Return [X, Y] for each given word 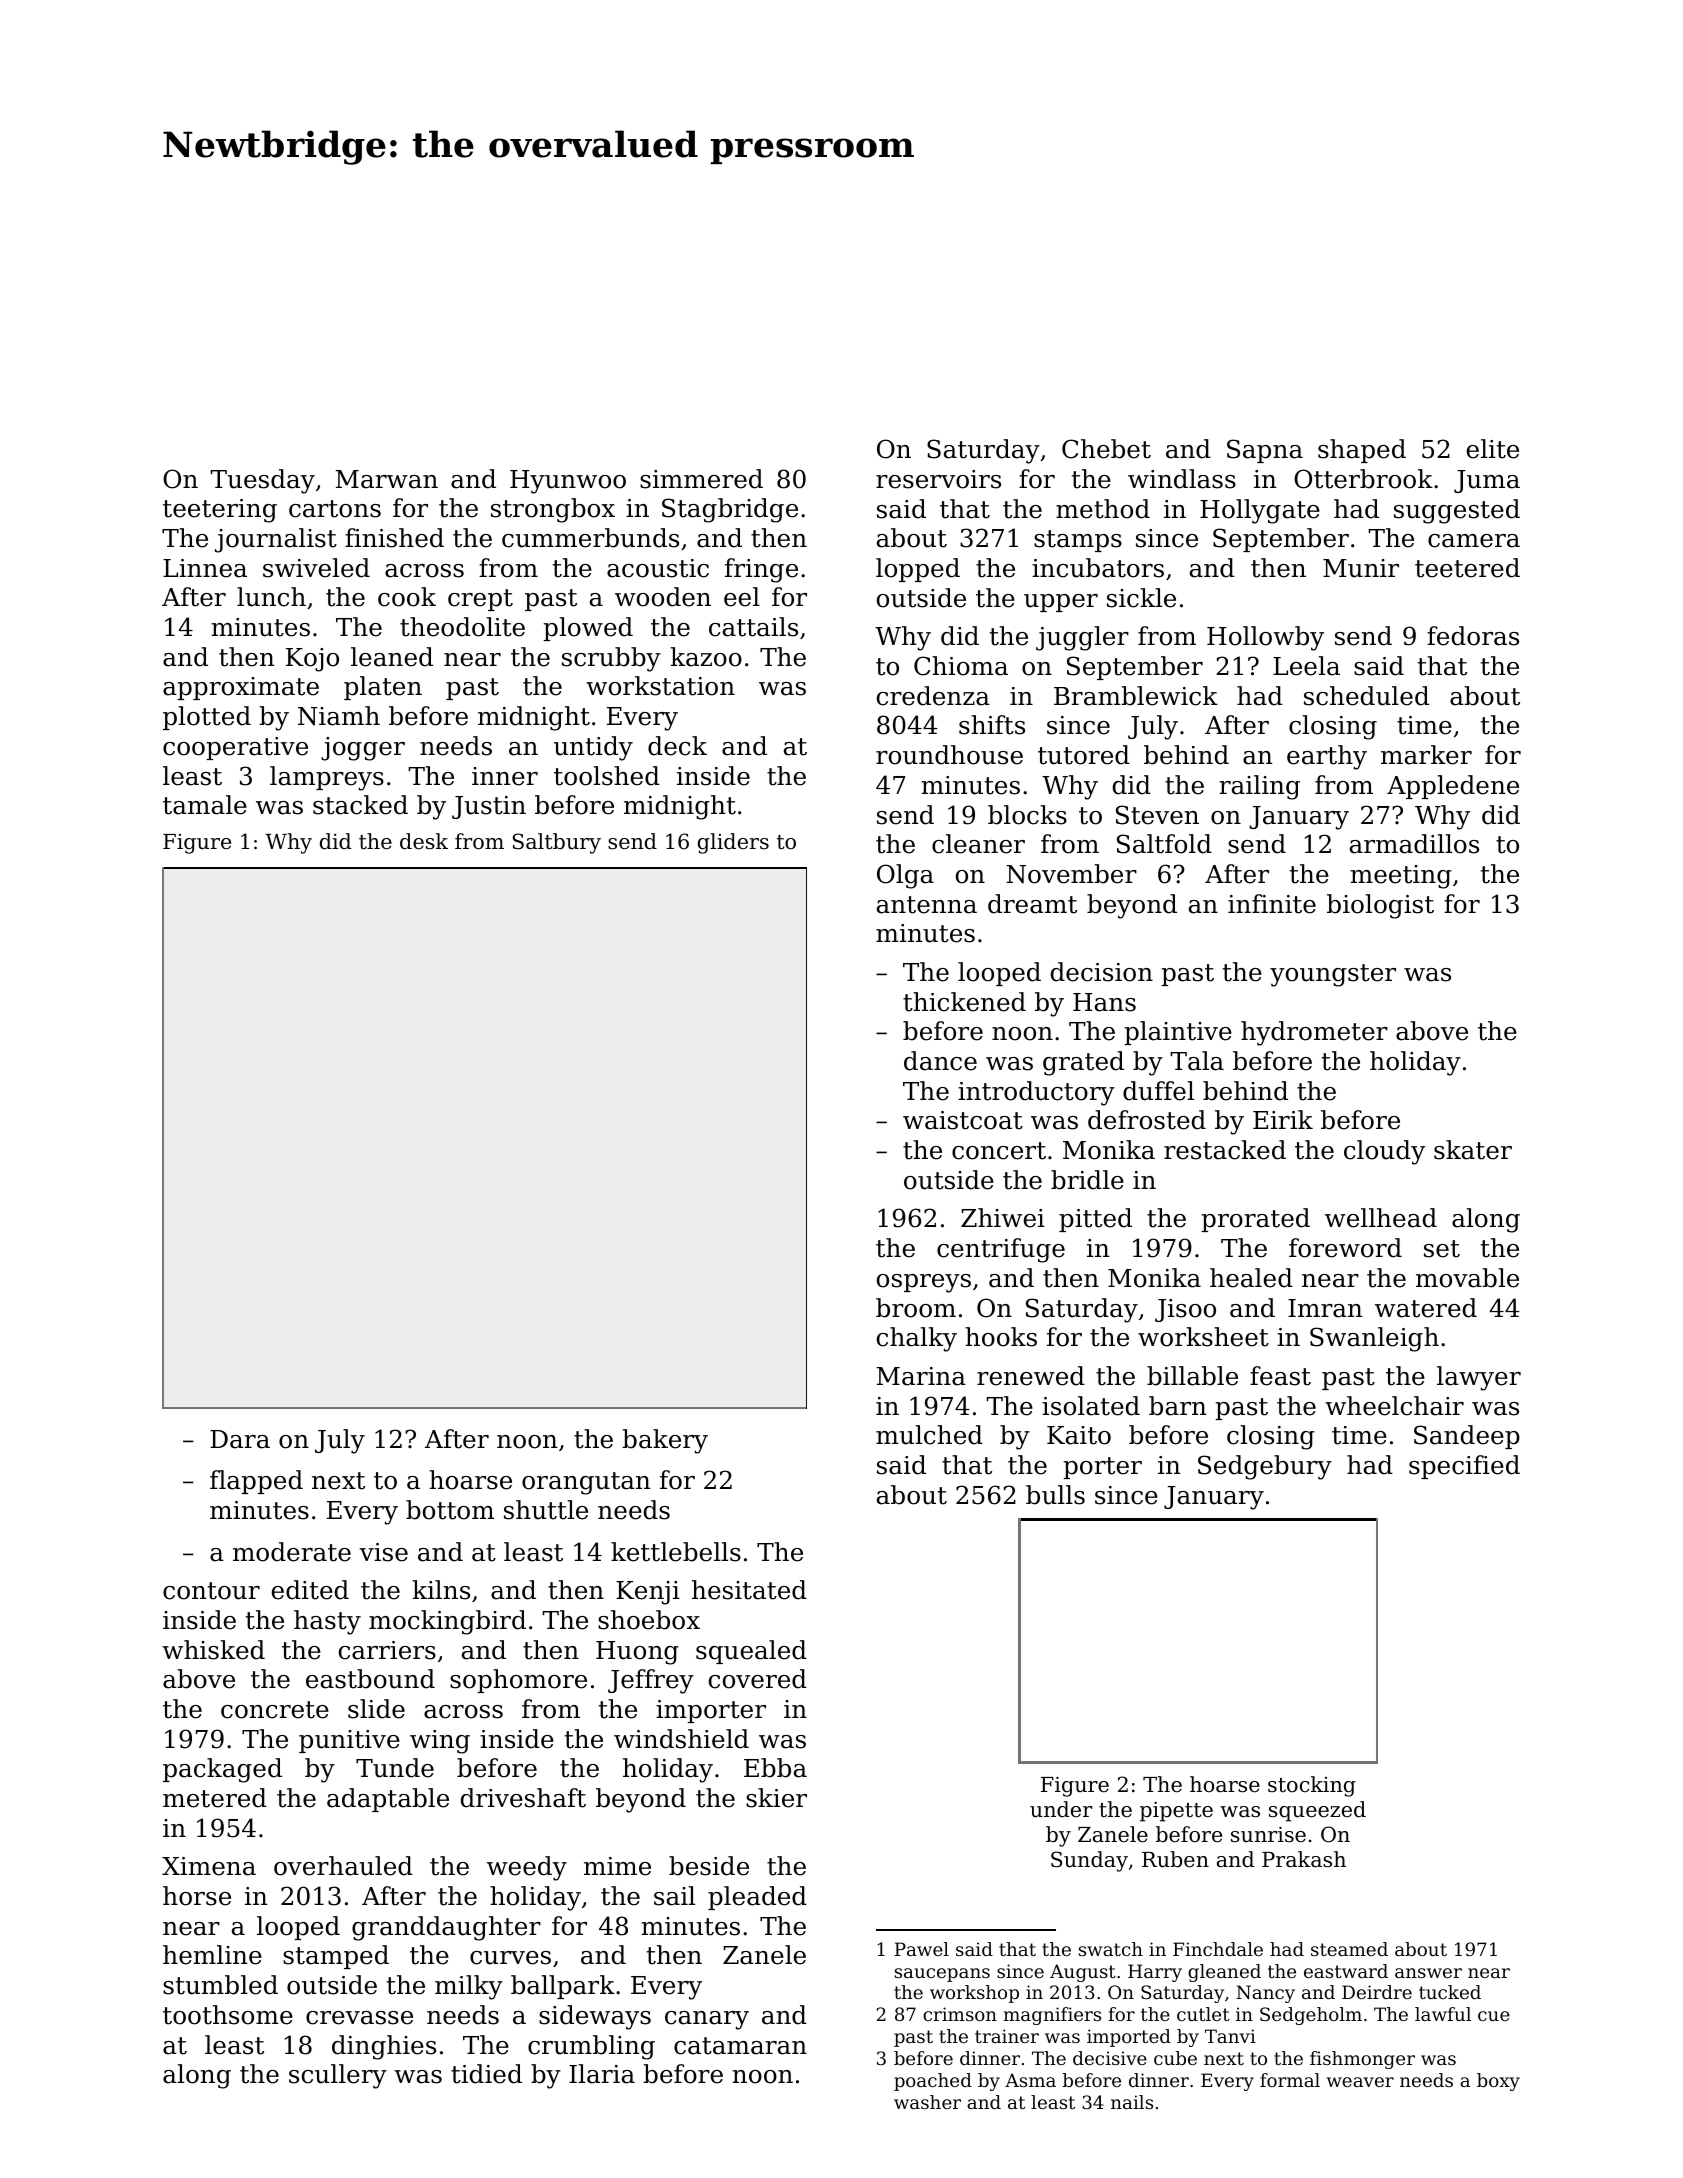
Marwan [386, 479]
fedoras [1473, 636]
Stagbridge [730, 510]
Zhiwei [1003, 1218]
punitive [349, 1741]
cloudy [1384, 1152]
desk [424, 841]
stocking [1312, 1786]
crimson [960, 2014]
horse [197, 1896]
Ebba [775, 1768]
